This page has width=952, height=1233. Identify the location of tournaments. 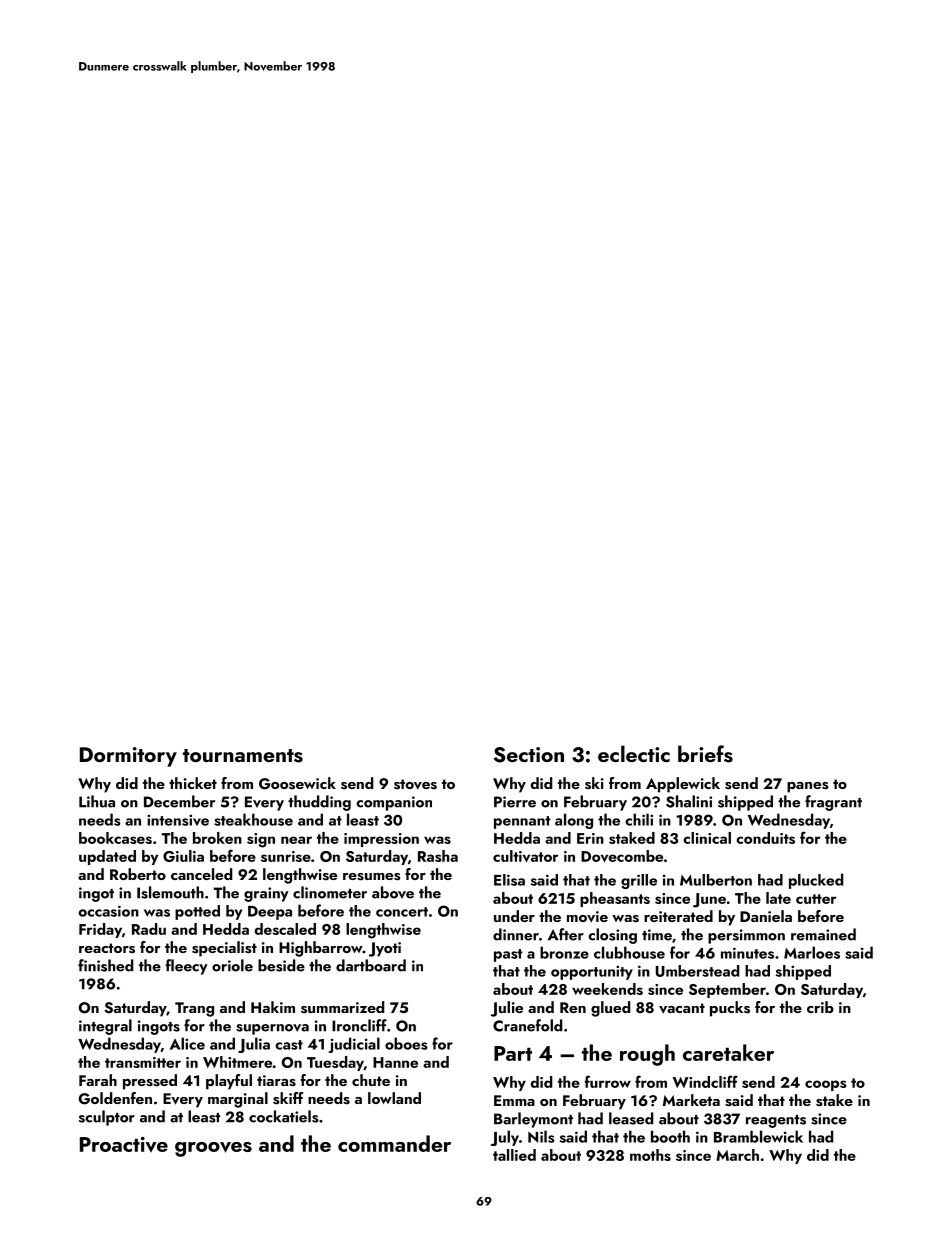
(243, 756).
